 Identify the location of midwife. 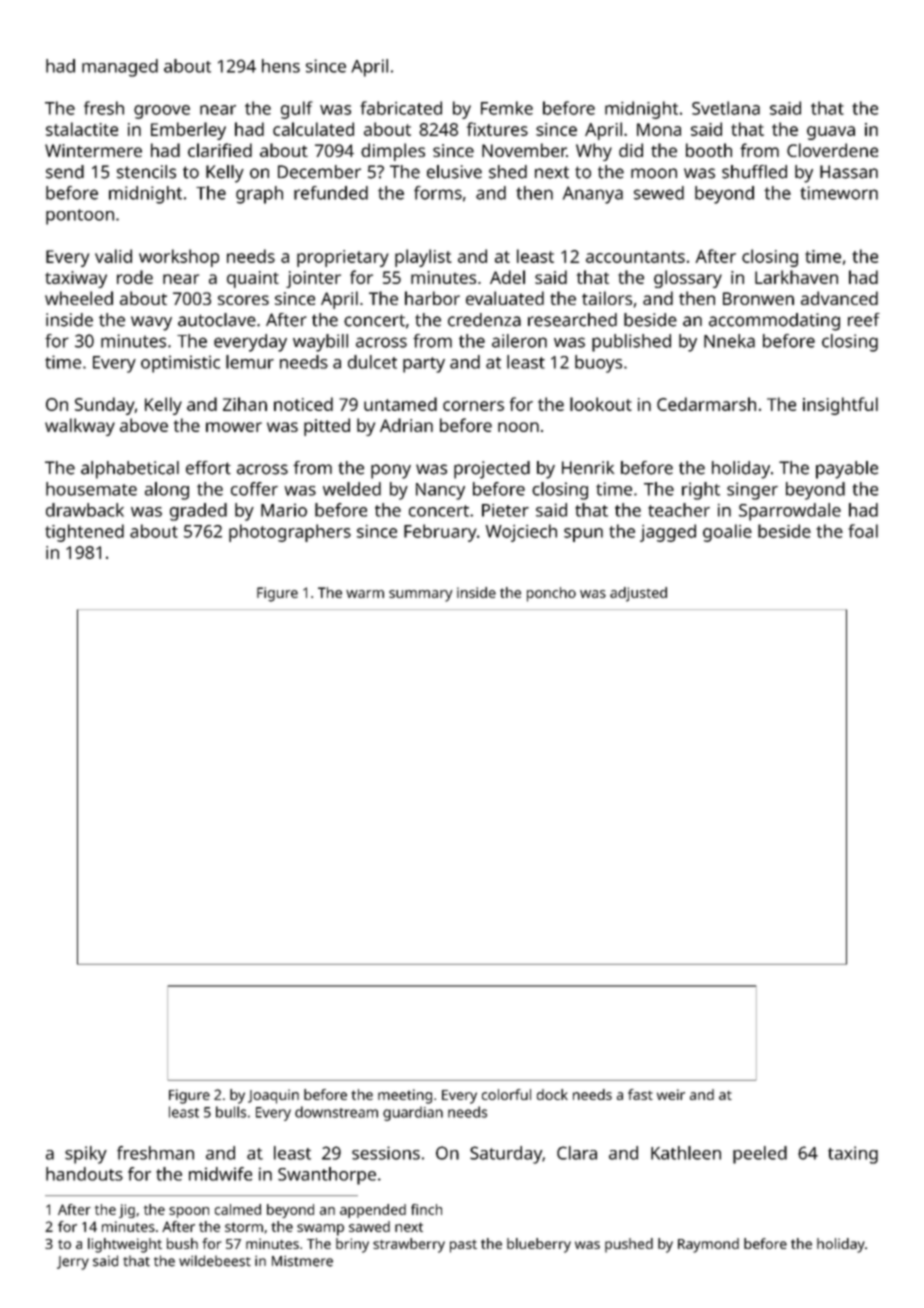
(220, 1174).
